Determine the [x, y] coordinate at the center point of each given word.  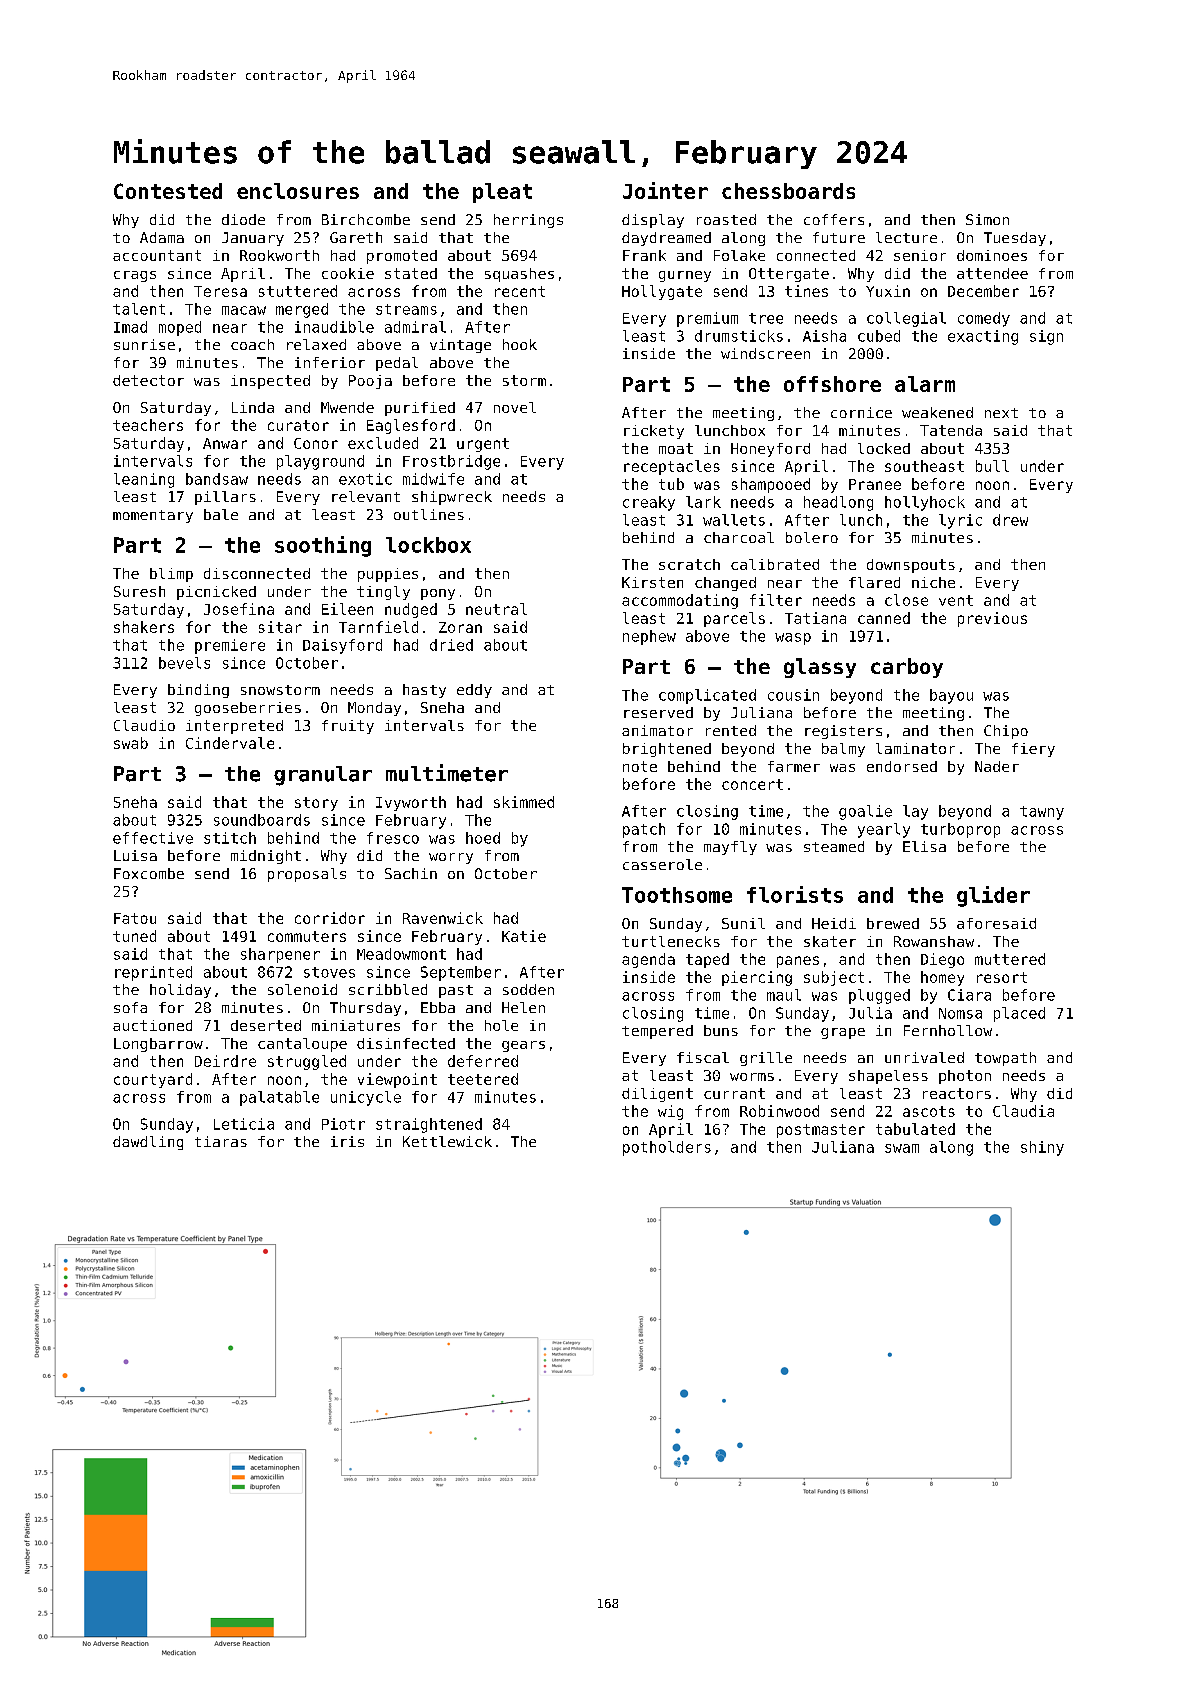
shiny [1042, 1148]
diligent [657, 1095]
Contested [168, 191]
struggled [307, 1062]
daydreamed [666, 239]
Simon [987, 219]
